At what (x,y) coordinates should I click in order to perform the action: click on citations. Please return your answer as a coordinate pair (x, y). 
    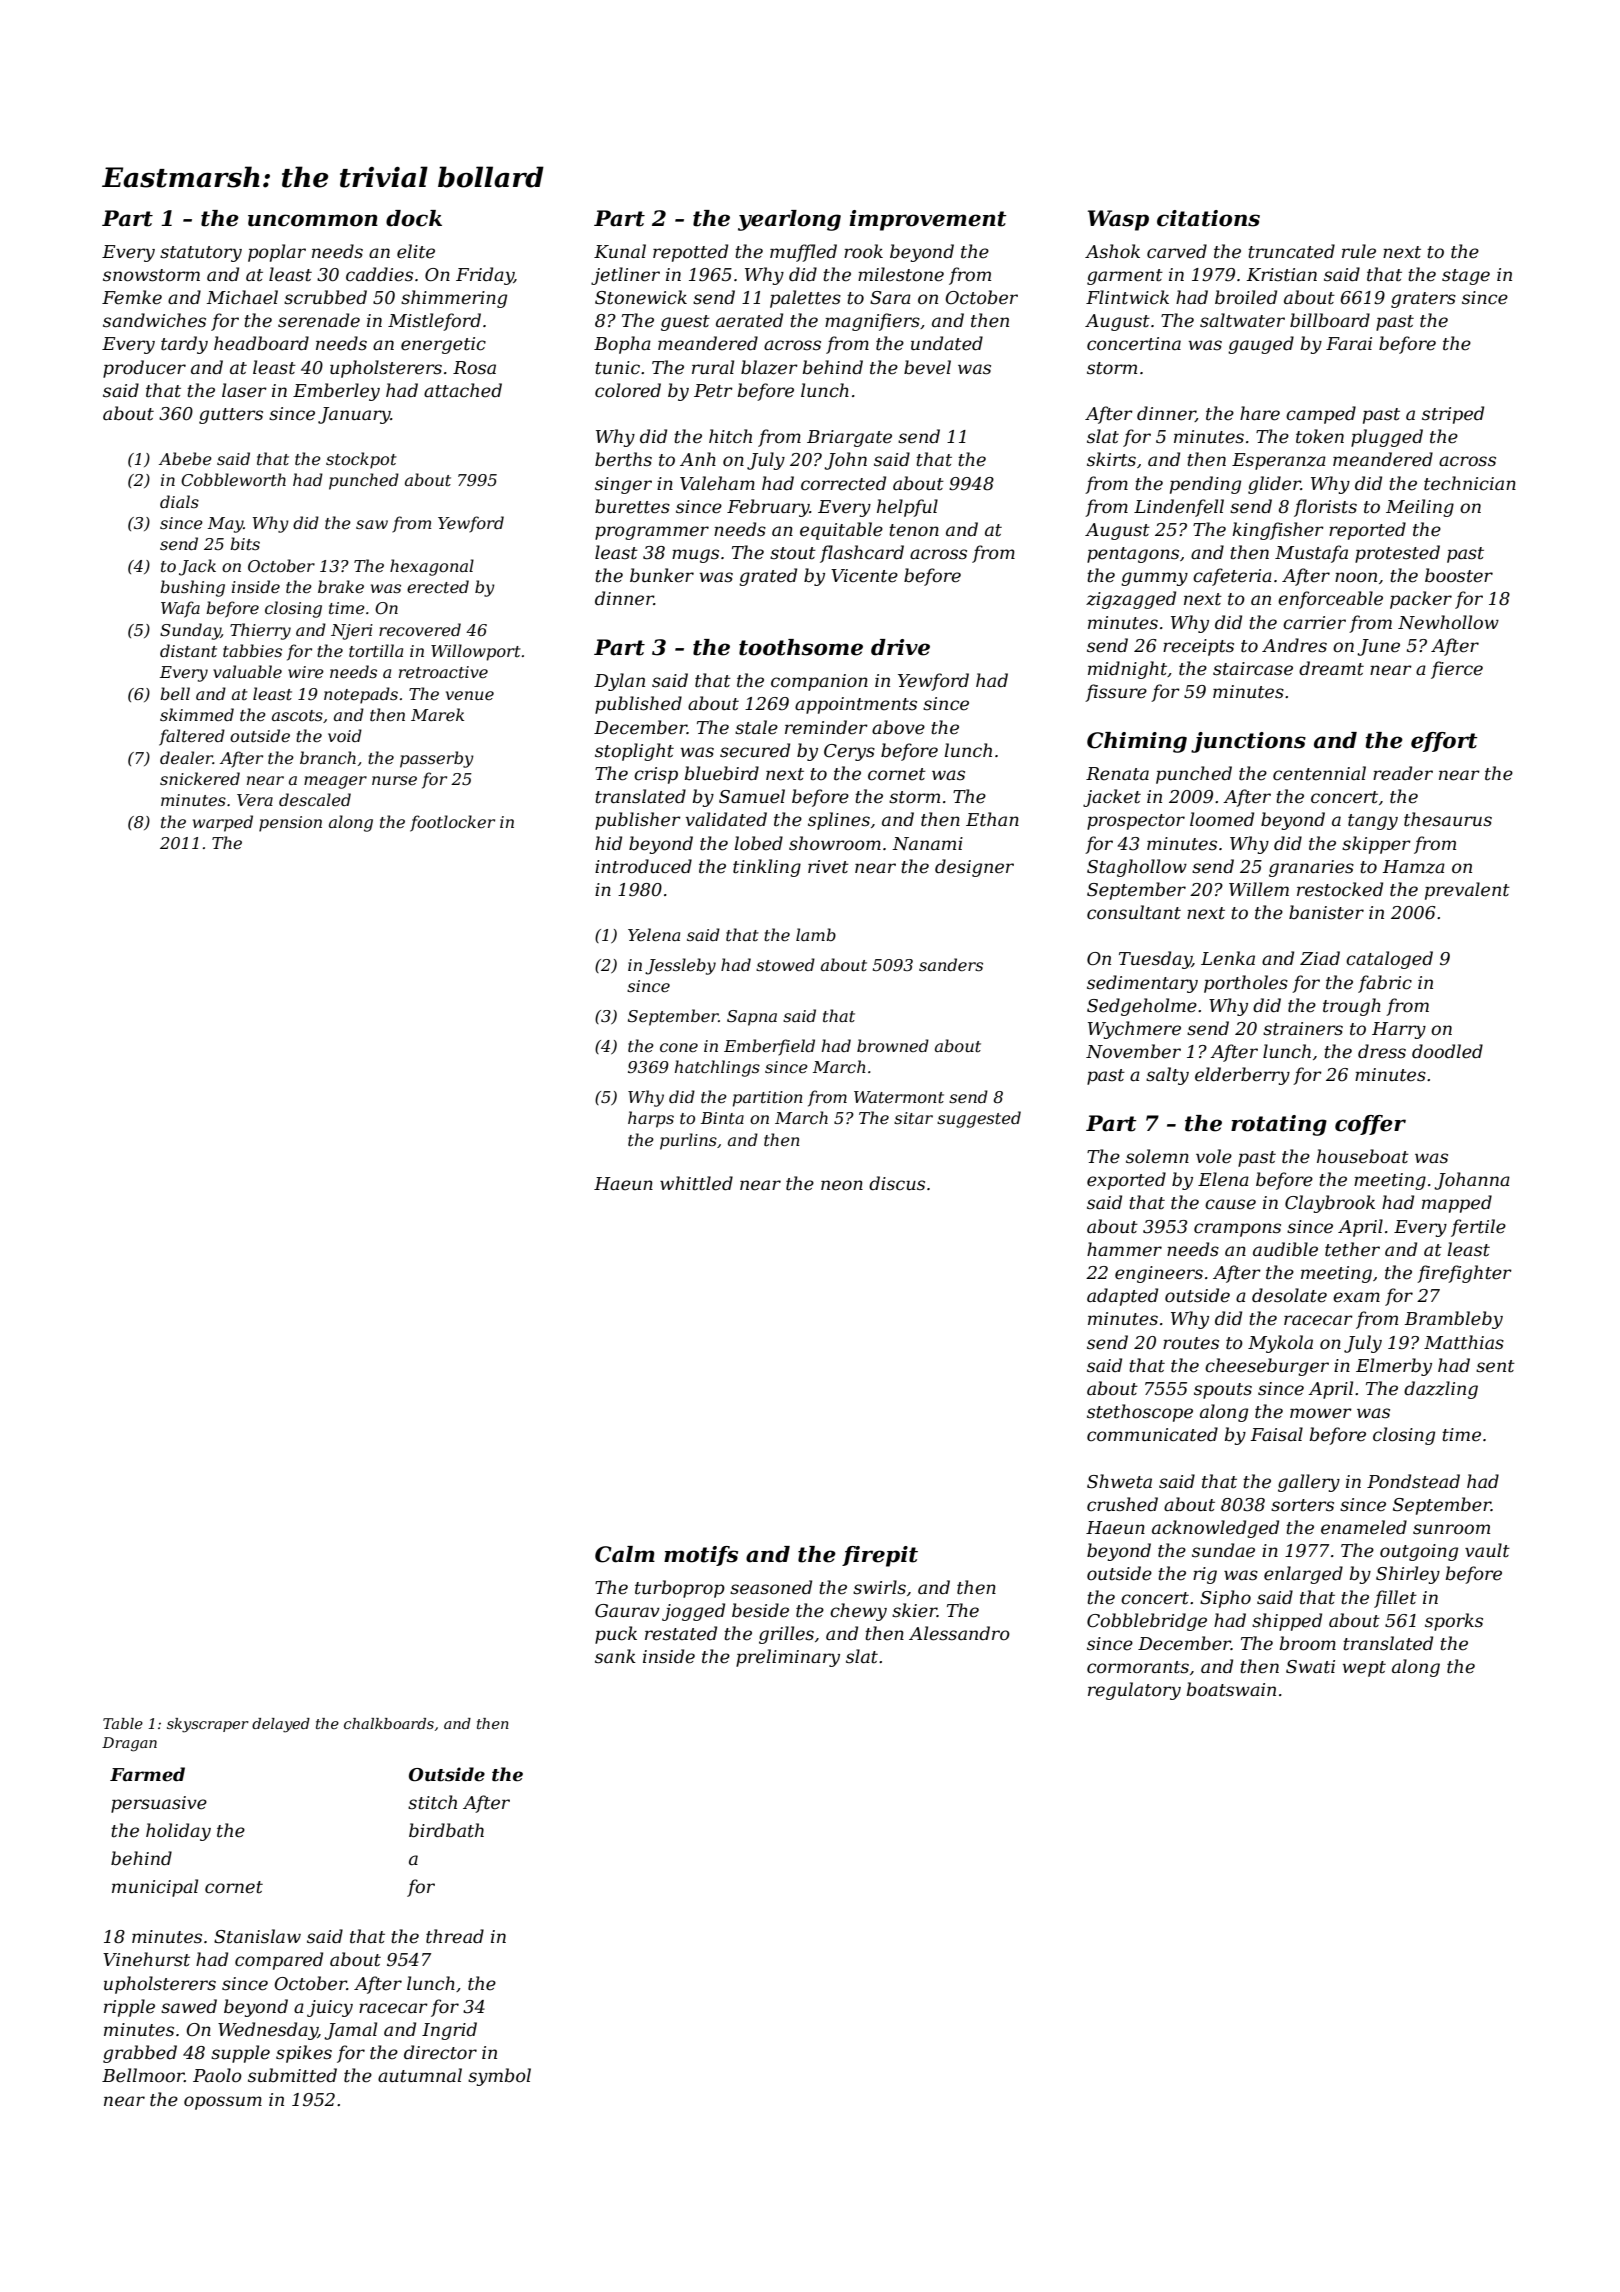
    Looking at the image, I should click on (1208, 218).
